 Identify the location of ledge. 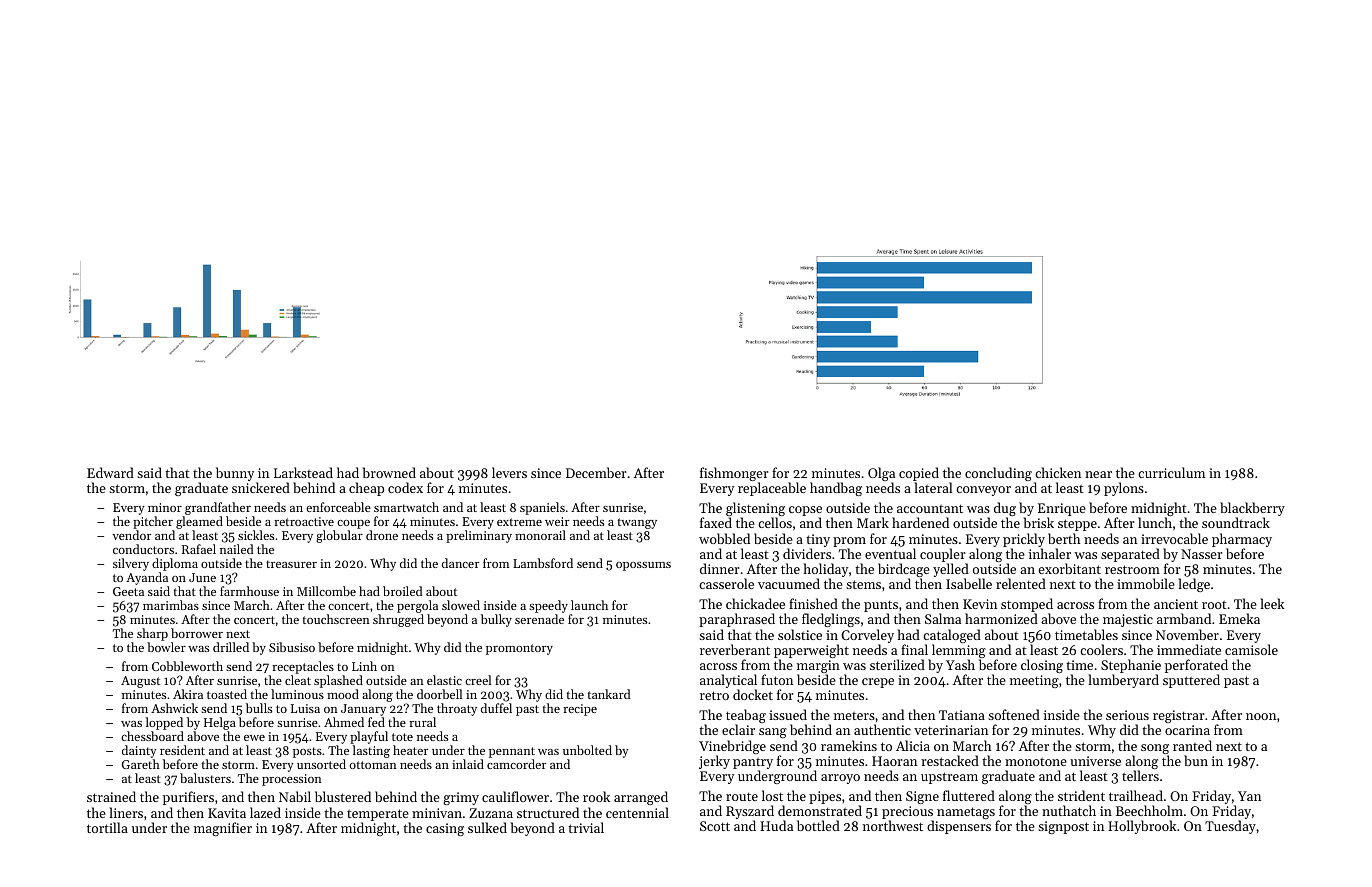
(1194, 585).
